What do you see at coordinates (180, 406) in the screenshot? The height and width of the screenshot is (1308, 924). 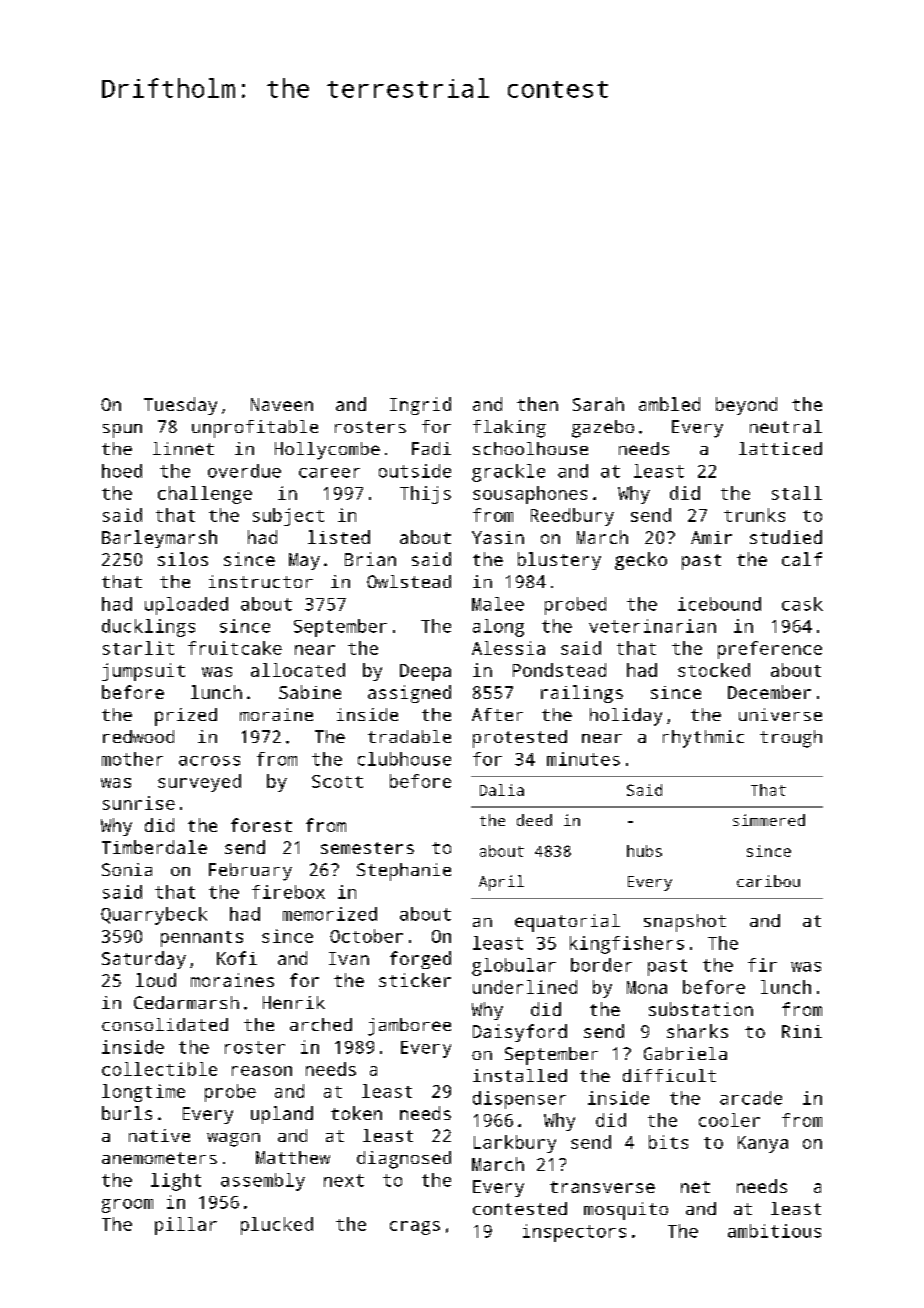 I see `Tuesday` at bounding box center [180, 406].
